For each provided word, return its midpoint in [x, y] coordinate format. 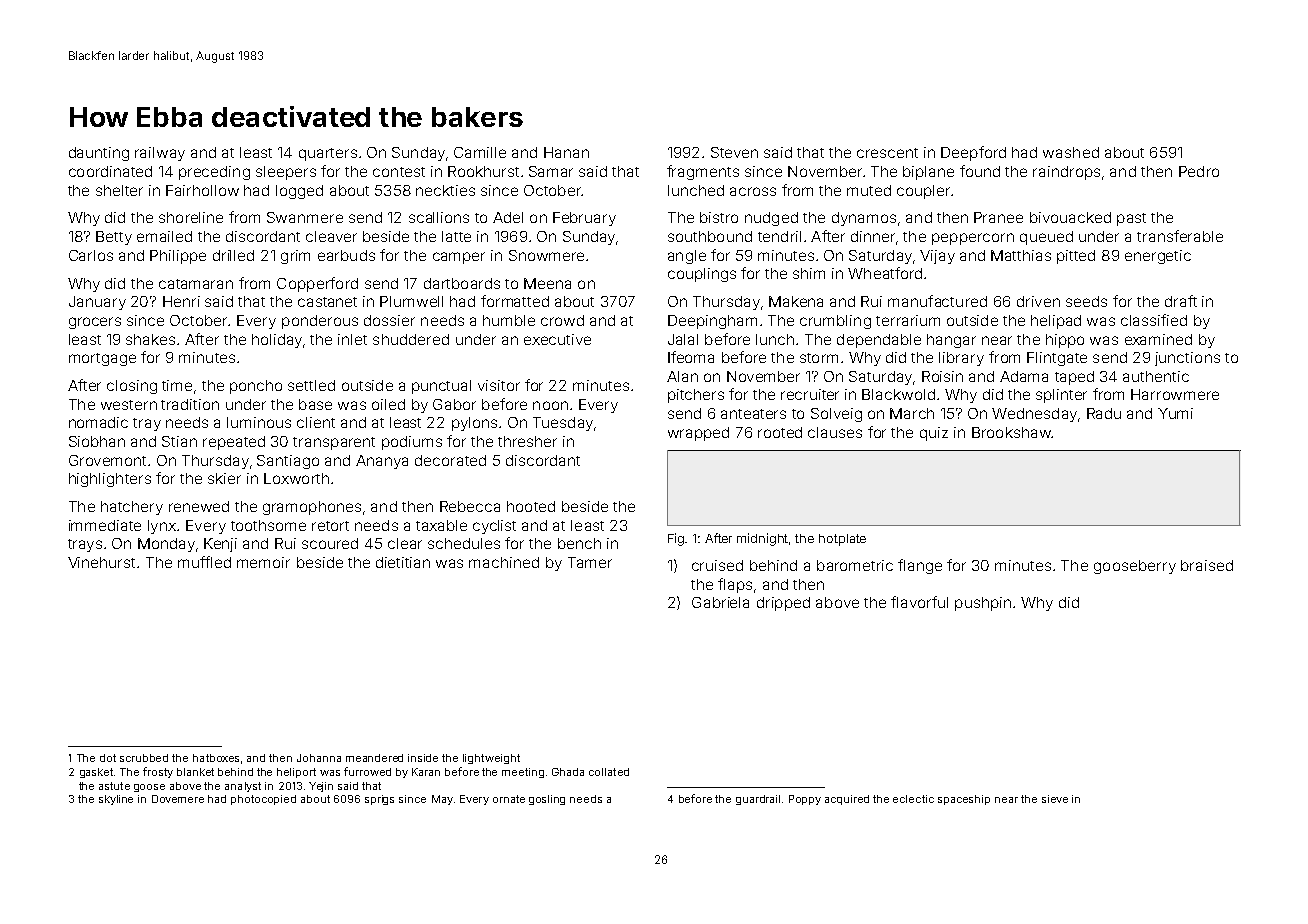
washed [1071, 152]
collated [609, 772]
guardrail [758, 800]
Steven [734, 152]
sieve [1055, 799]
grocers [95, 323]
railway [160, 154]
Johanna [319, 758]
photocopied [263, 800]
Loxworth [296, 478]
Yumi [1175, 413]
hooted [531, 506]
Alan [682, 376]
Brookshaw [1011, 432]
